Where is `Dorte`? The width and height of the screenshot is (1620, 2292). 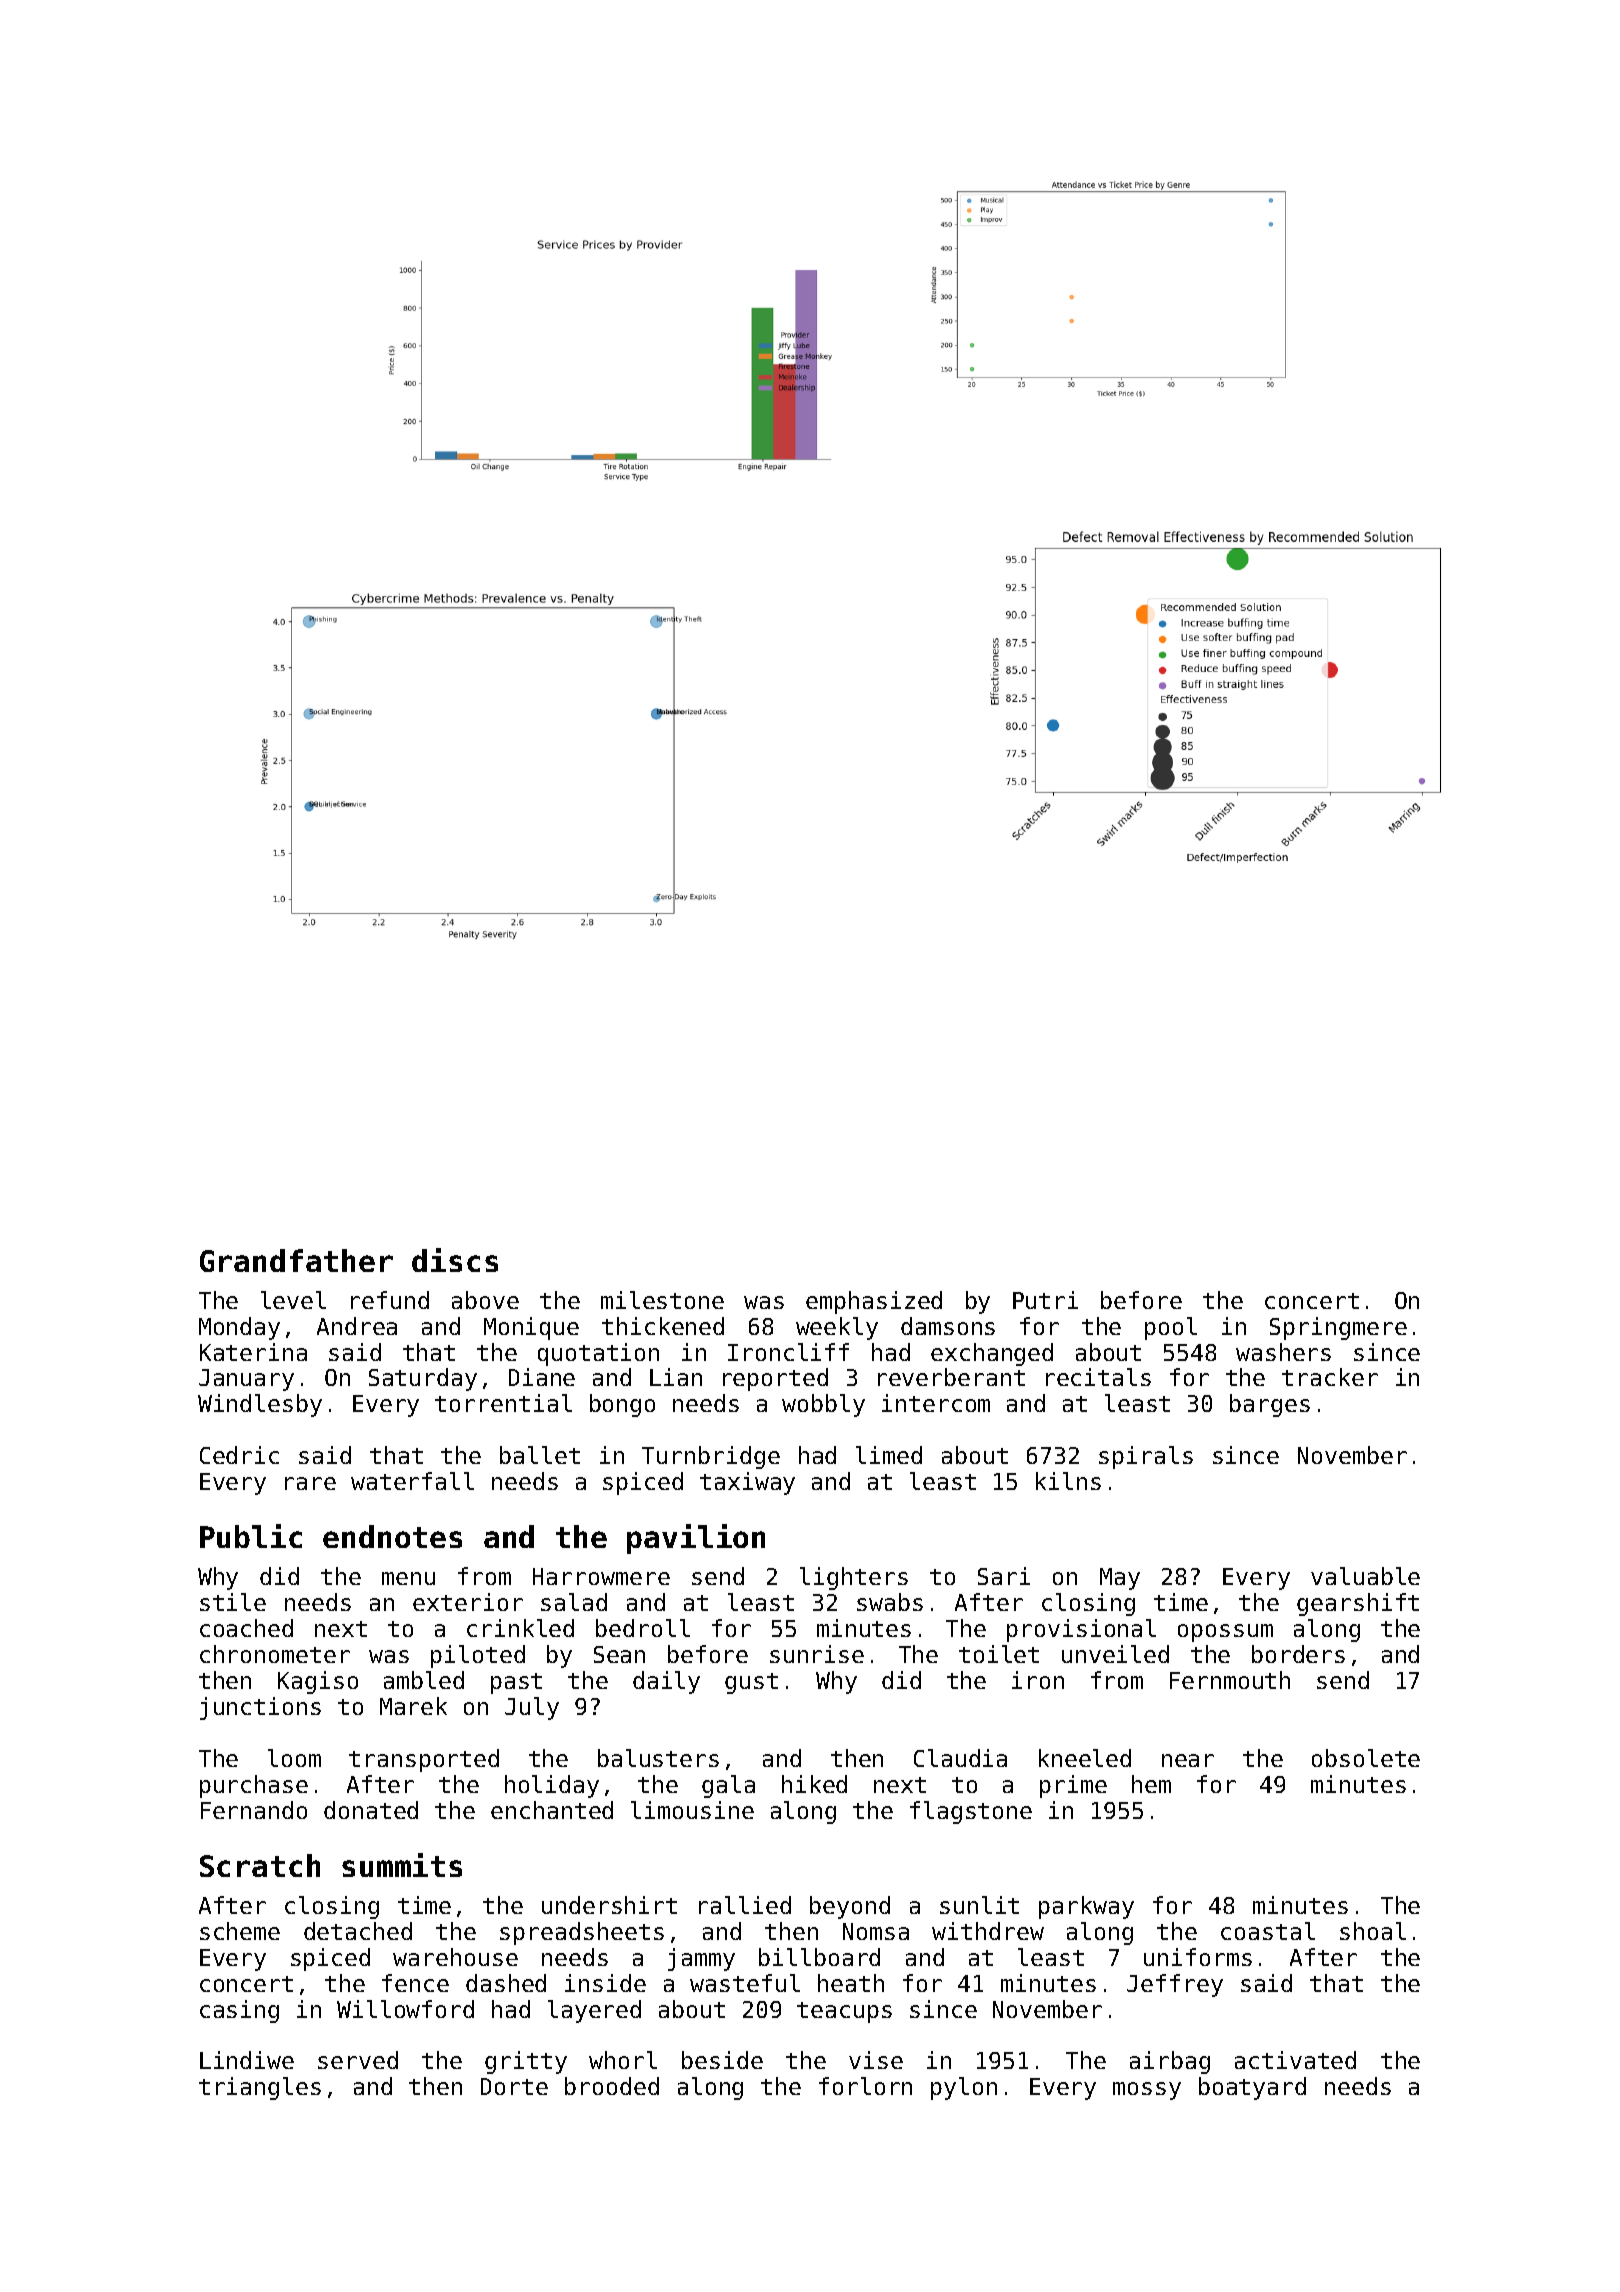
Dorte is located at coordinates (514, 2086).
